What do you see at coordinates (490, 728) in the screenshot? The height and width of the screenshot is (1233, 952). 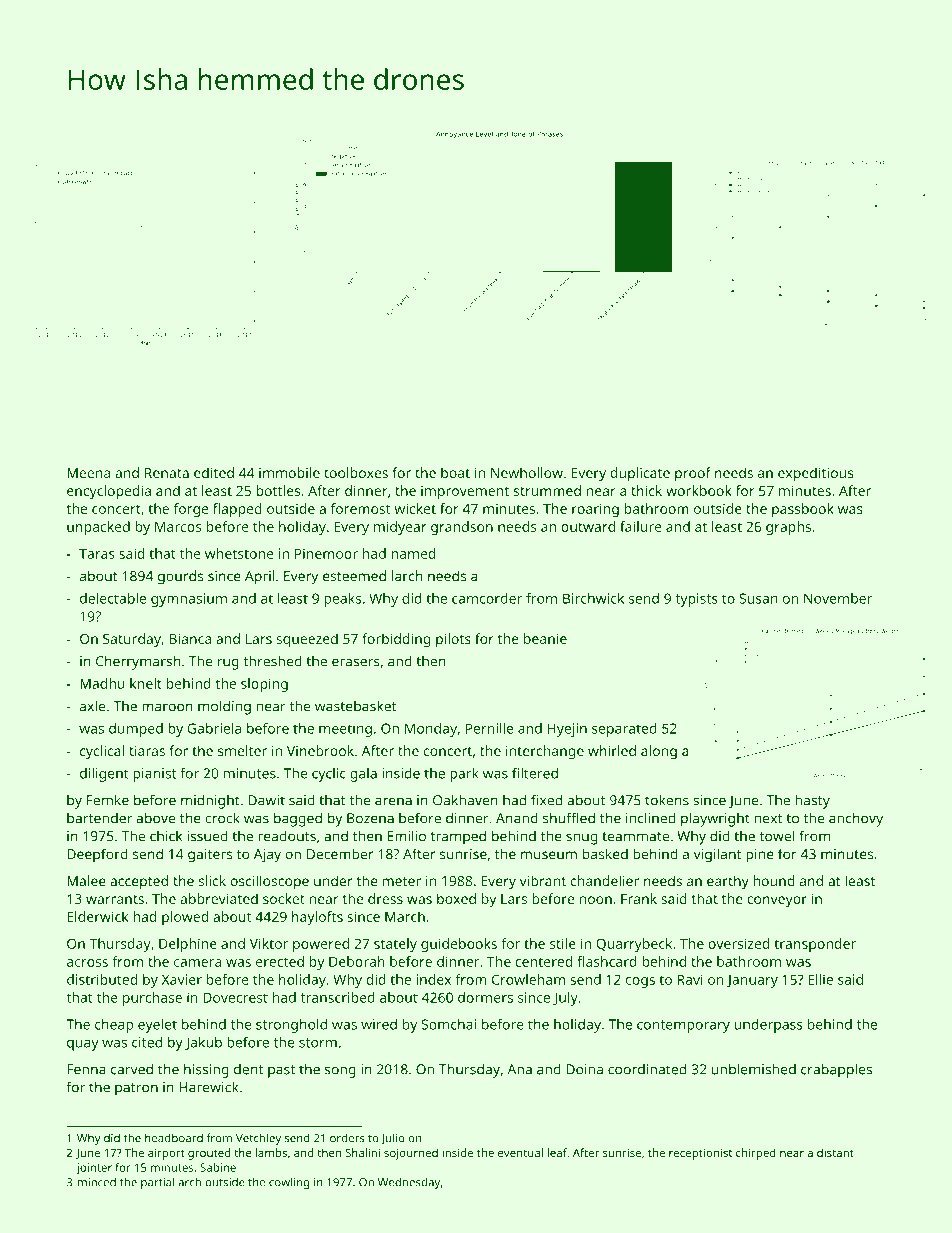 I see `Pernille` at bounding box center [490, 728].
